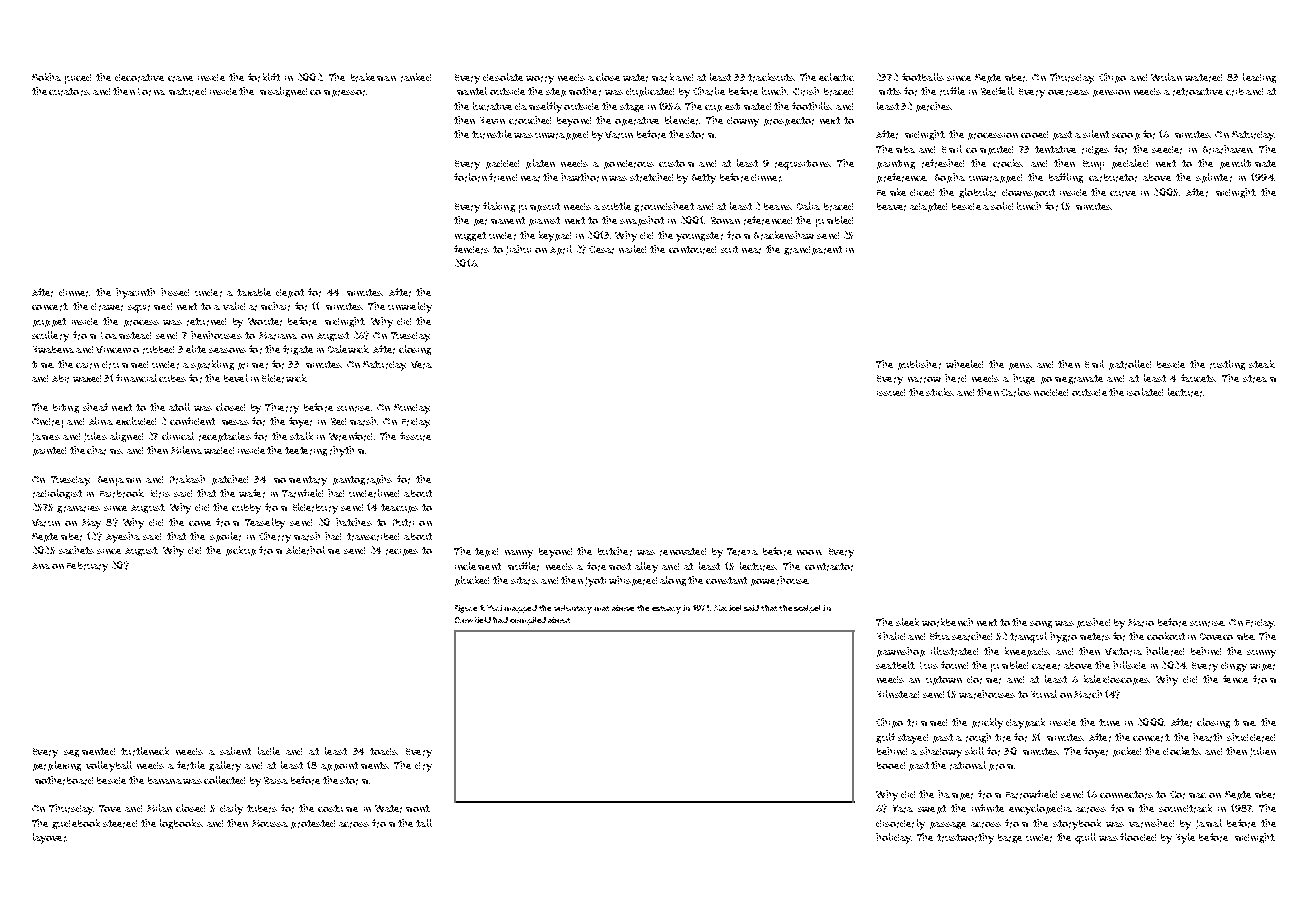 This image has width=1308, height=924. I want to click on Jamal, so click(1209, 824).
